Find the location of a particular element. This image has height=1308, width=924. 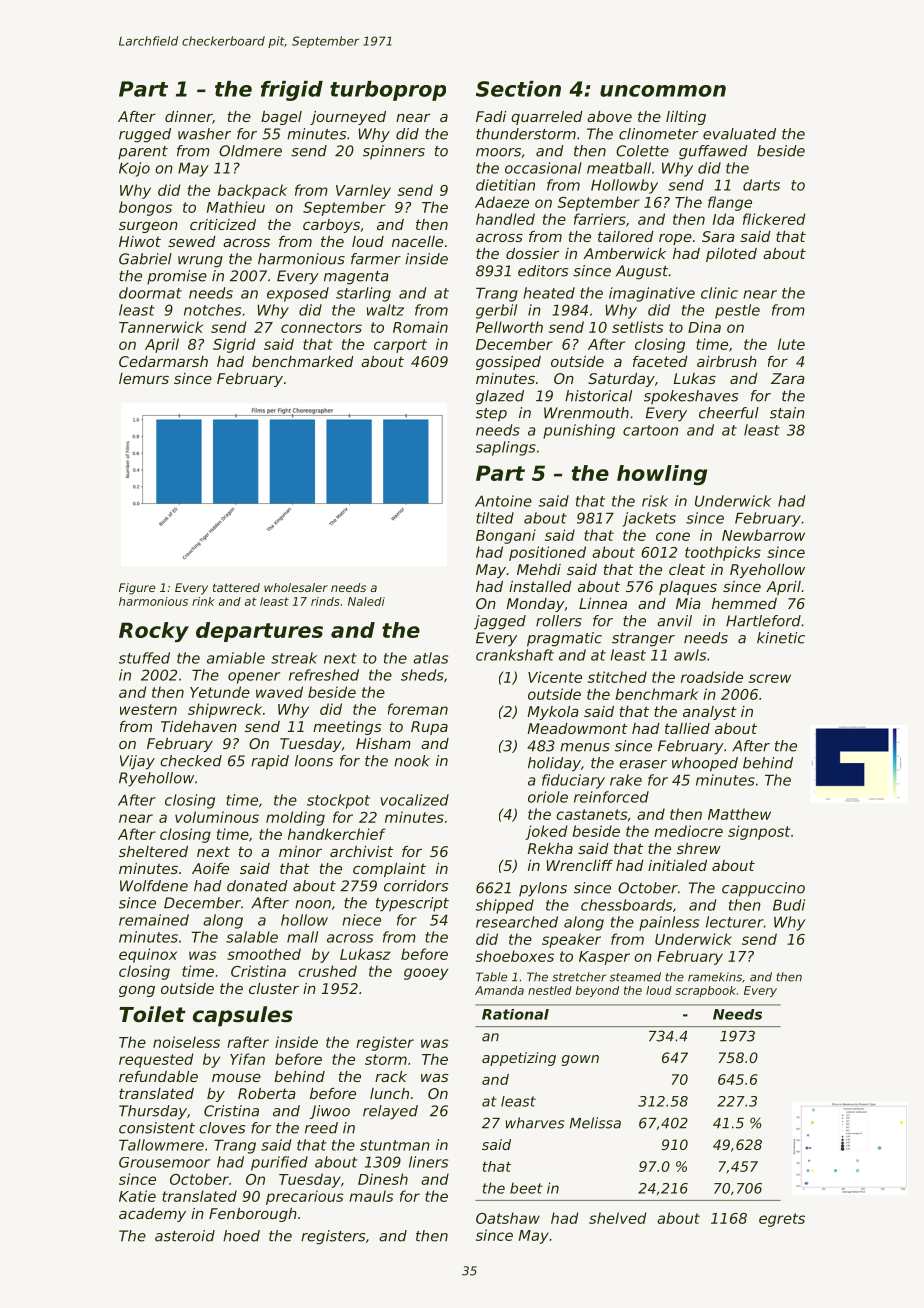

Toilet is located at coordinates (152, 1014).
